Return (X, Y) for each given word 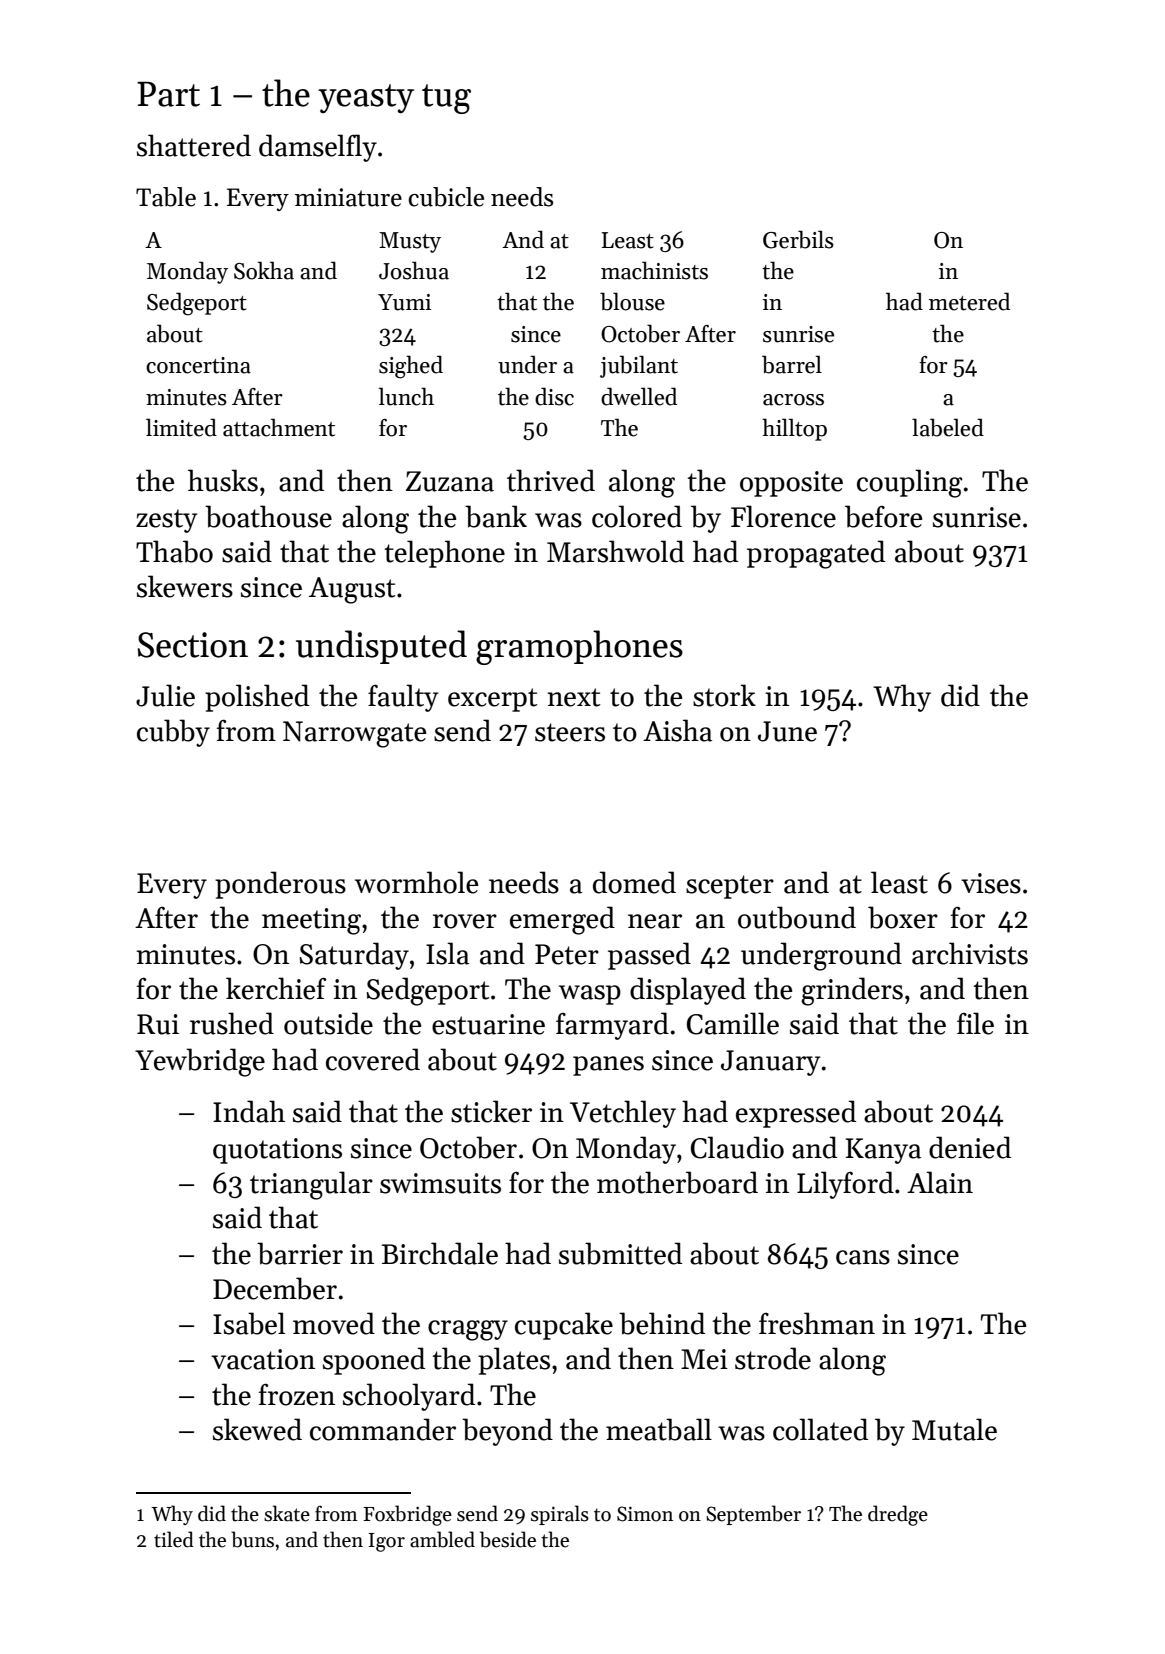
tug (446, 99)
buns (252, 1539)
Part (168, 94)
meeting (311, 921)
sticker (491, 1111)
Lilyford (845, 1185)
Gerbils (798, 239)
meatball (659, 1429)
